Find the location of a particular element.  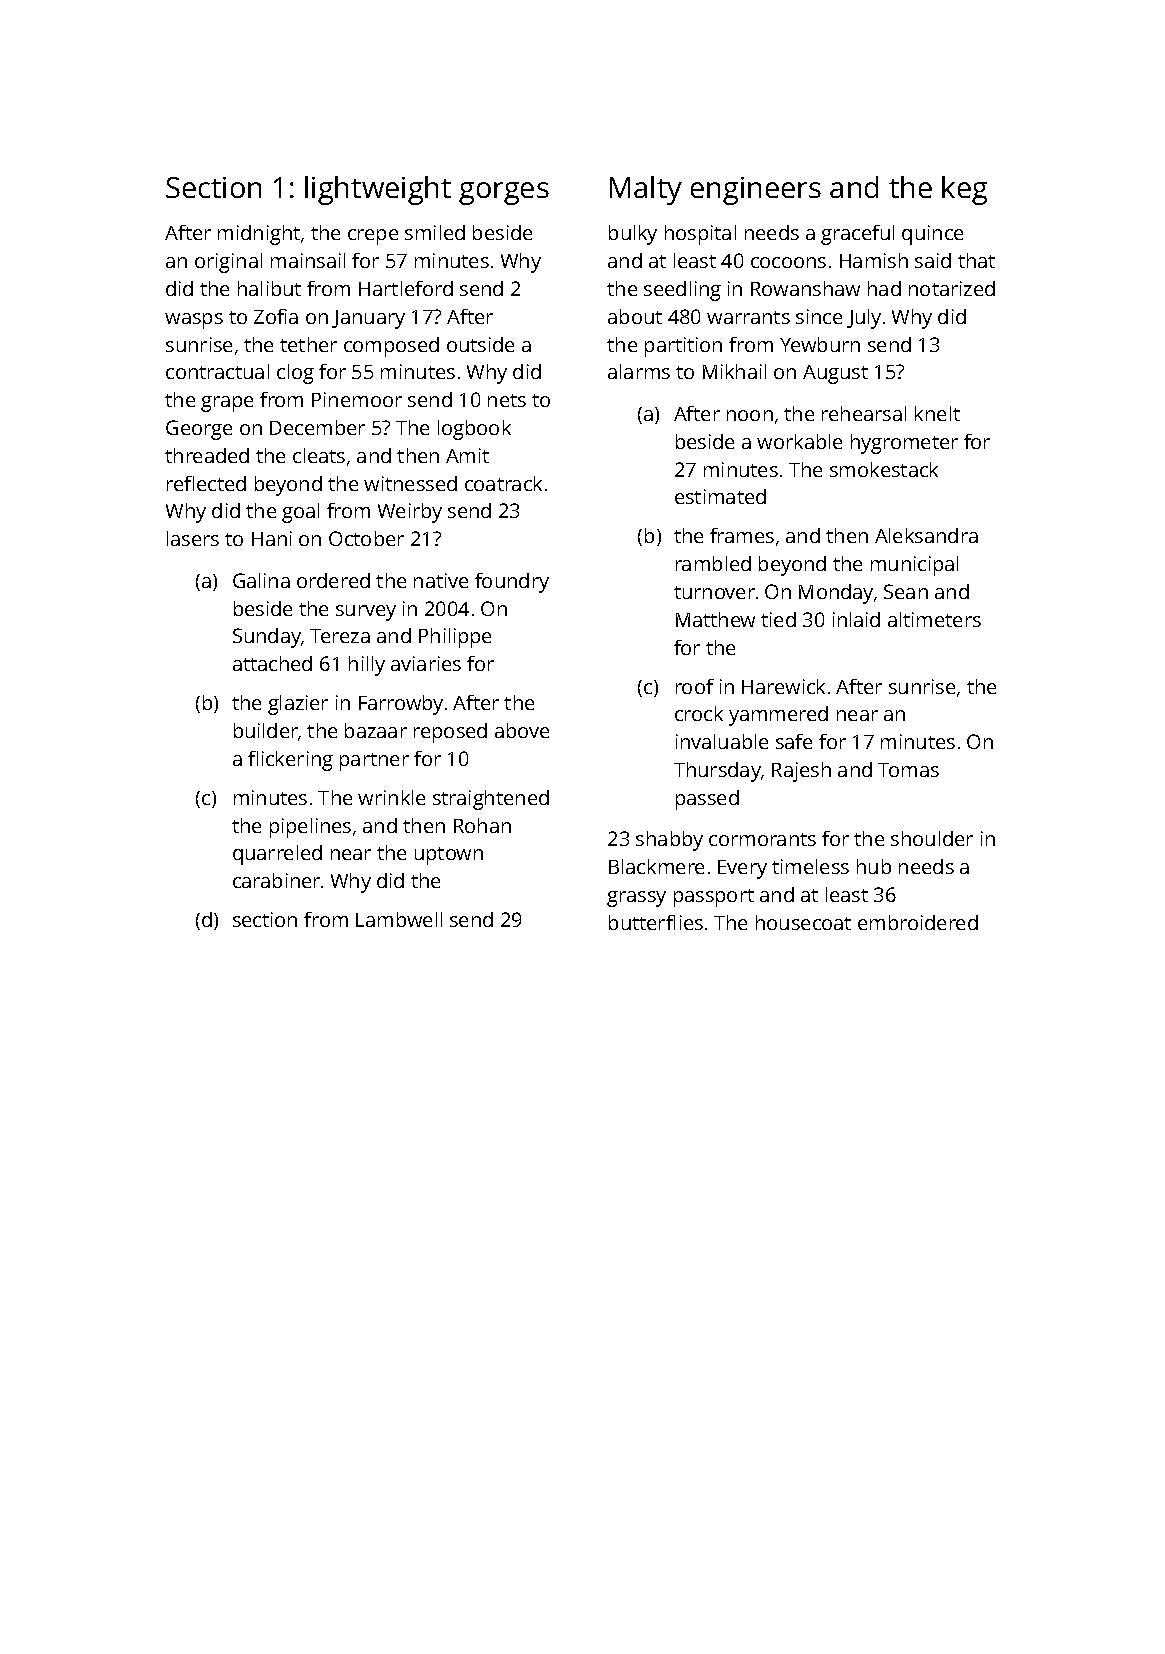

Hartleford is located at coordinates (406, 288).
